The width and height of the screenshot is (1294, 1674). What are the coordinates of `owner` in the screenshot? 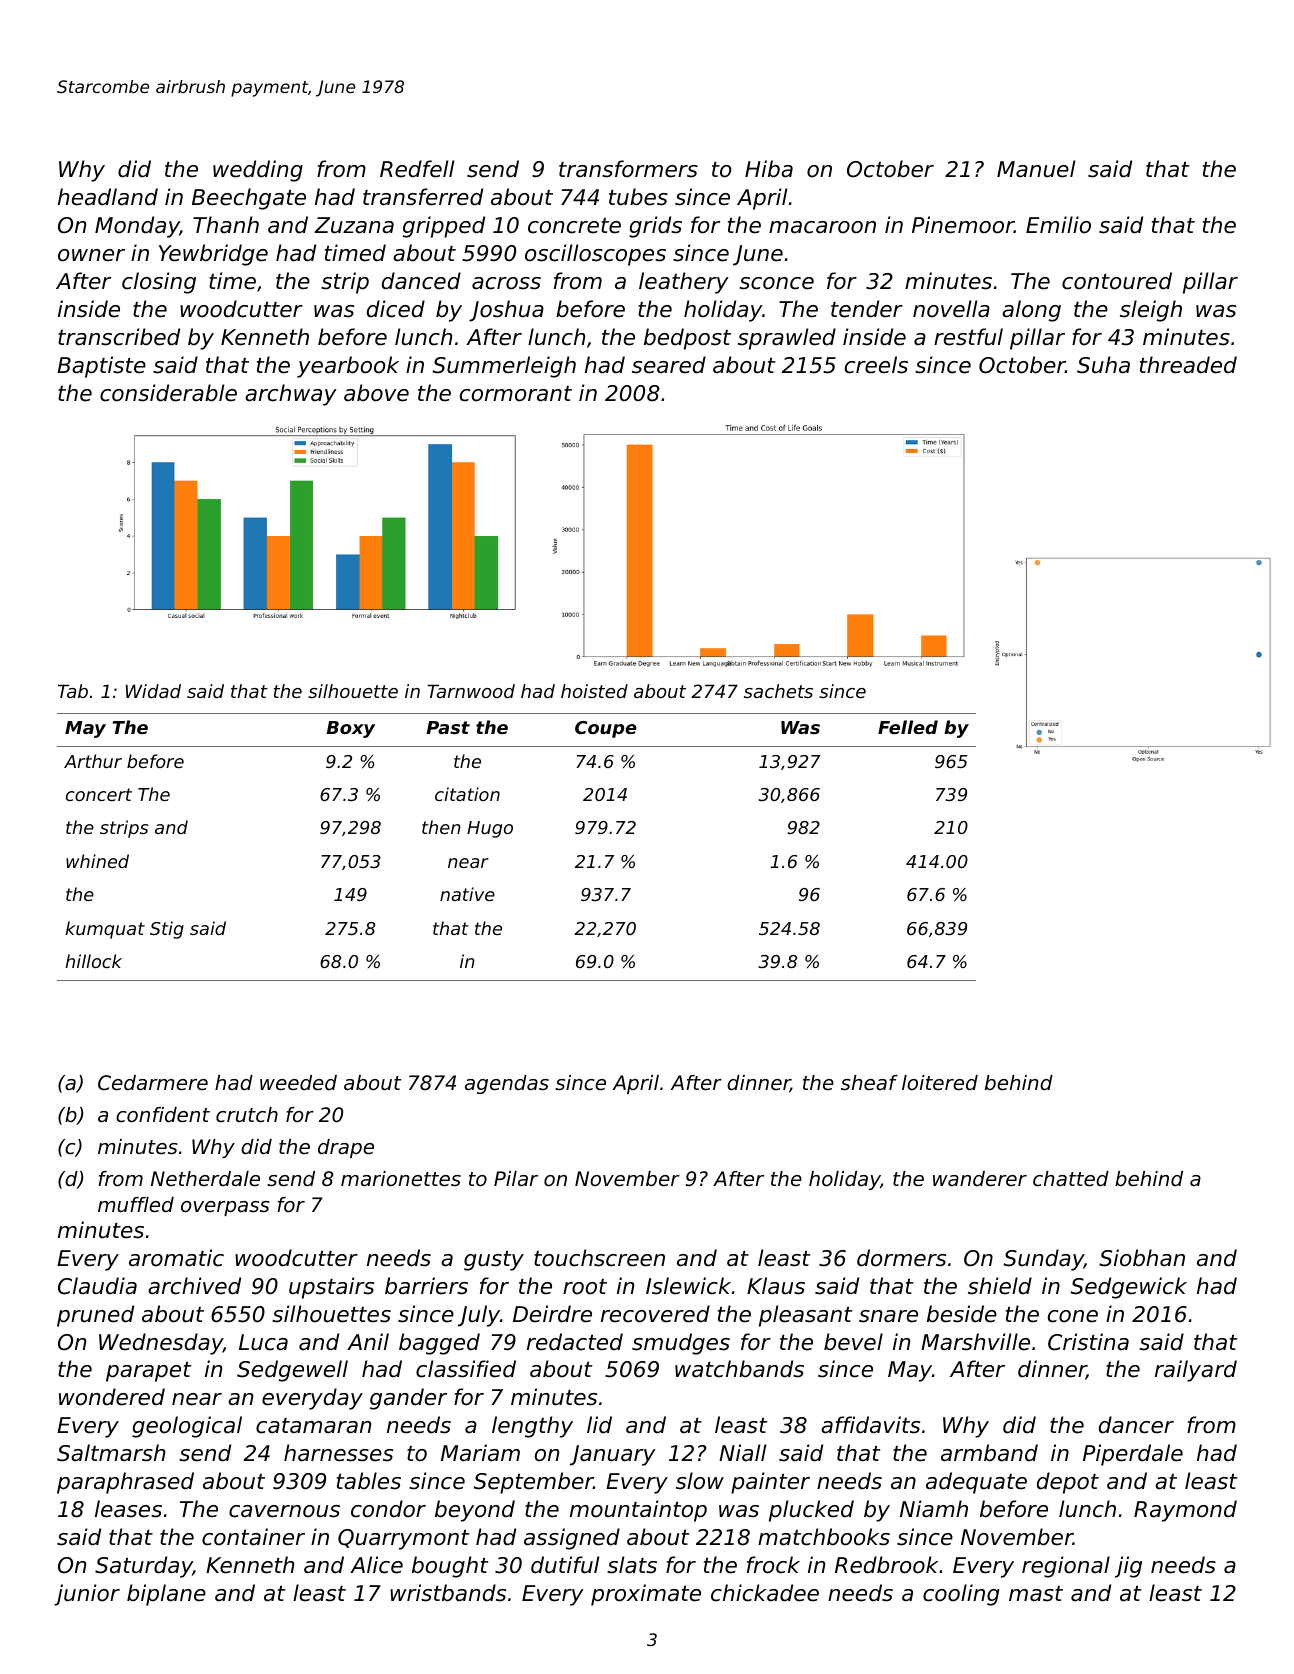 It's located at (91, 255).
